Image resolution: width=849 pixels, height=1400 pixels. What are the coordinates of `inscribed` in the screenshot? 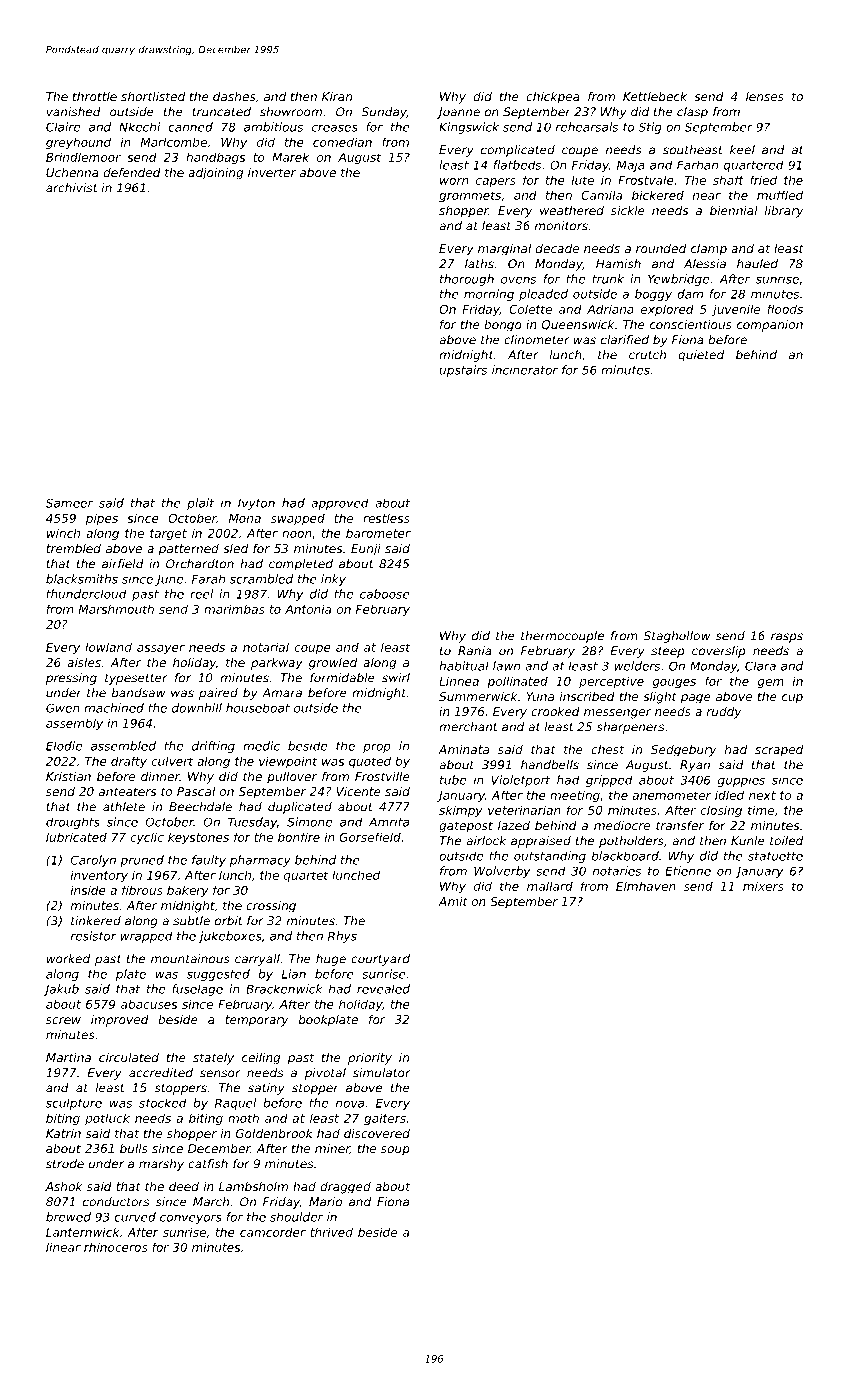 It's located at (587, 696).
